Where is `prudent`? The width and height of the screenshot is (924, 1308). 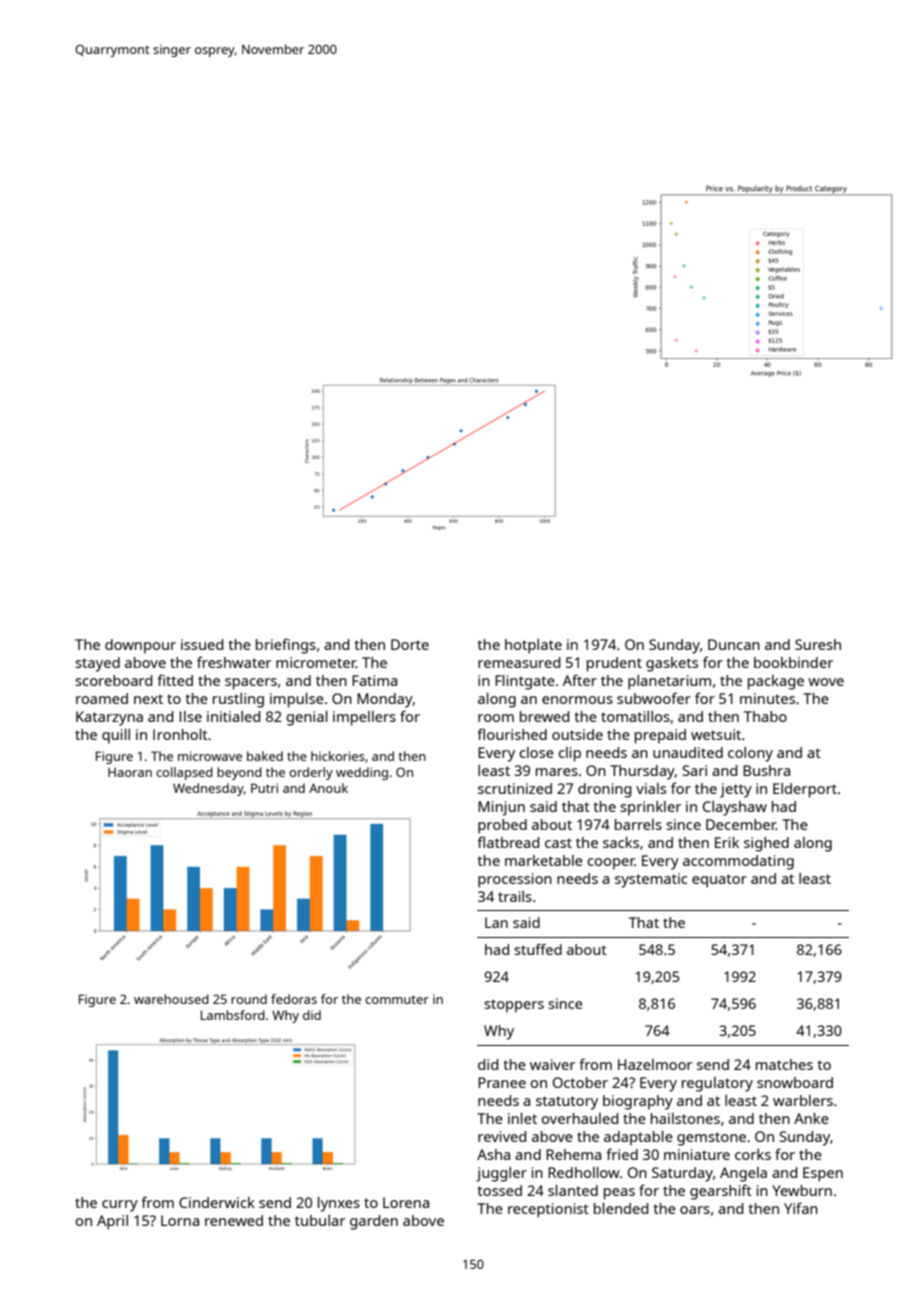
prudent is located at coordinates (614, 664).
